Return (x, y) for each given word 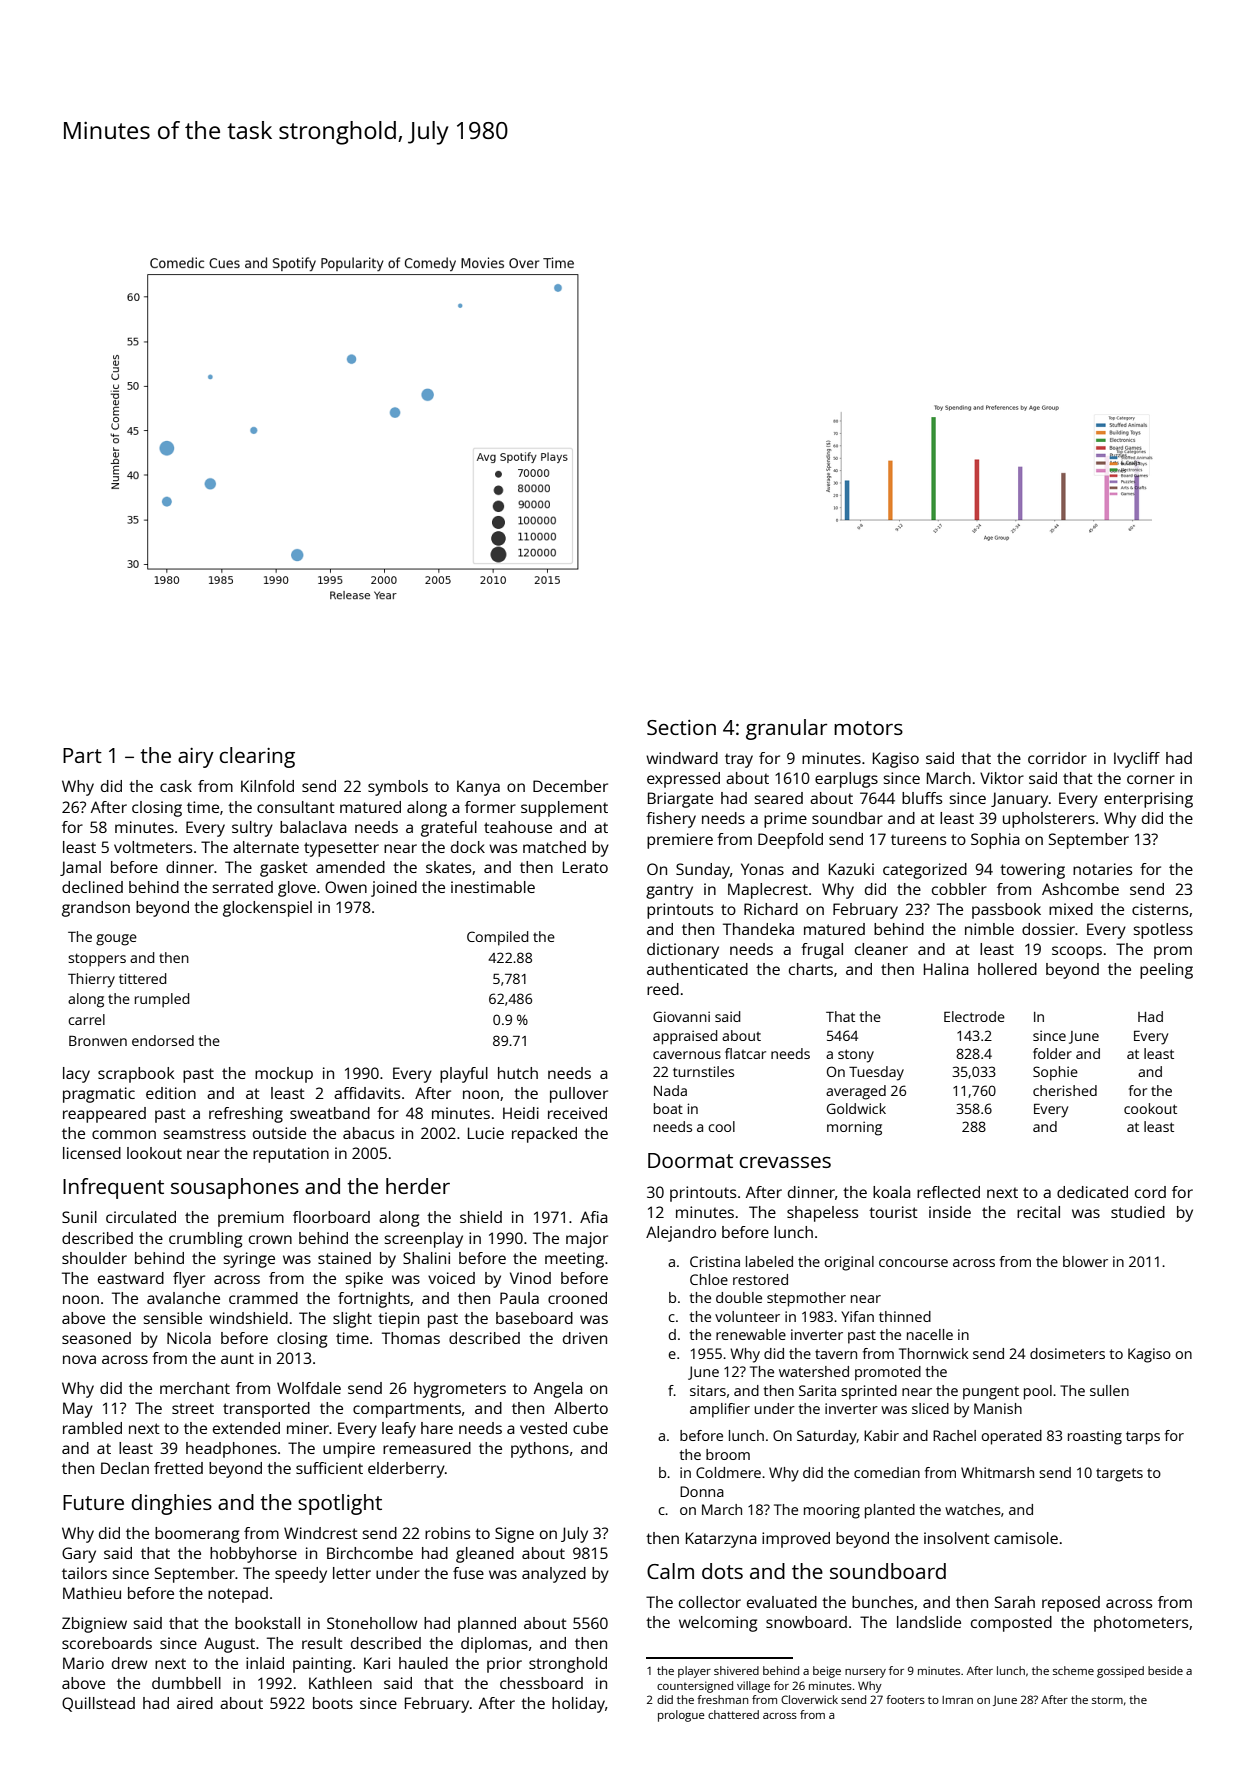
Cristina (715, 1261)
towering (1032, 871)
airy (196, 758)
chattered (733, 1714)
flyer (189, 1280)
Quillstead (98, 1704)
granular (786, 729)
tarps (1143, 1438)
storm (1107, 1700)
